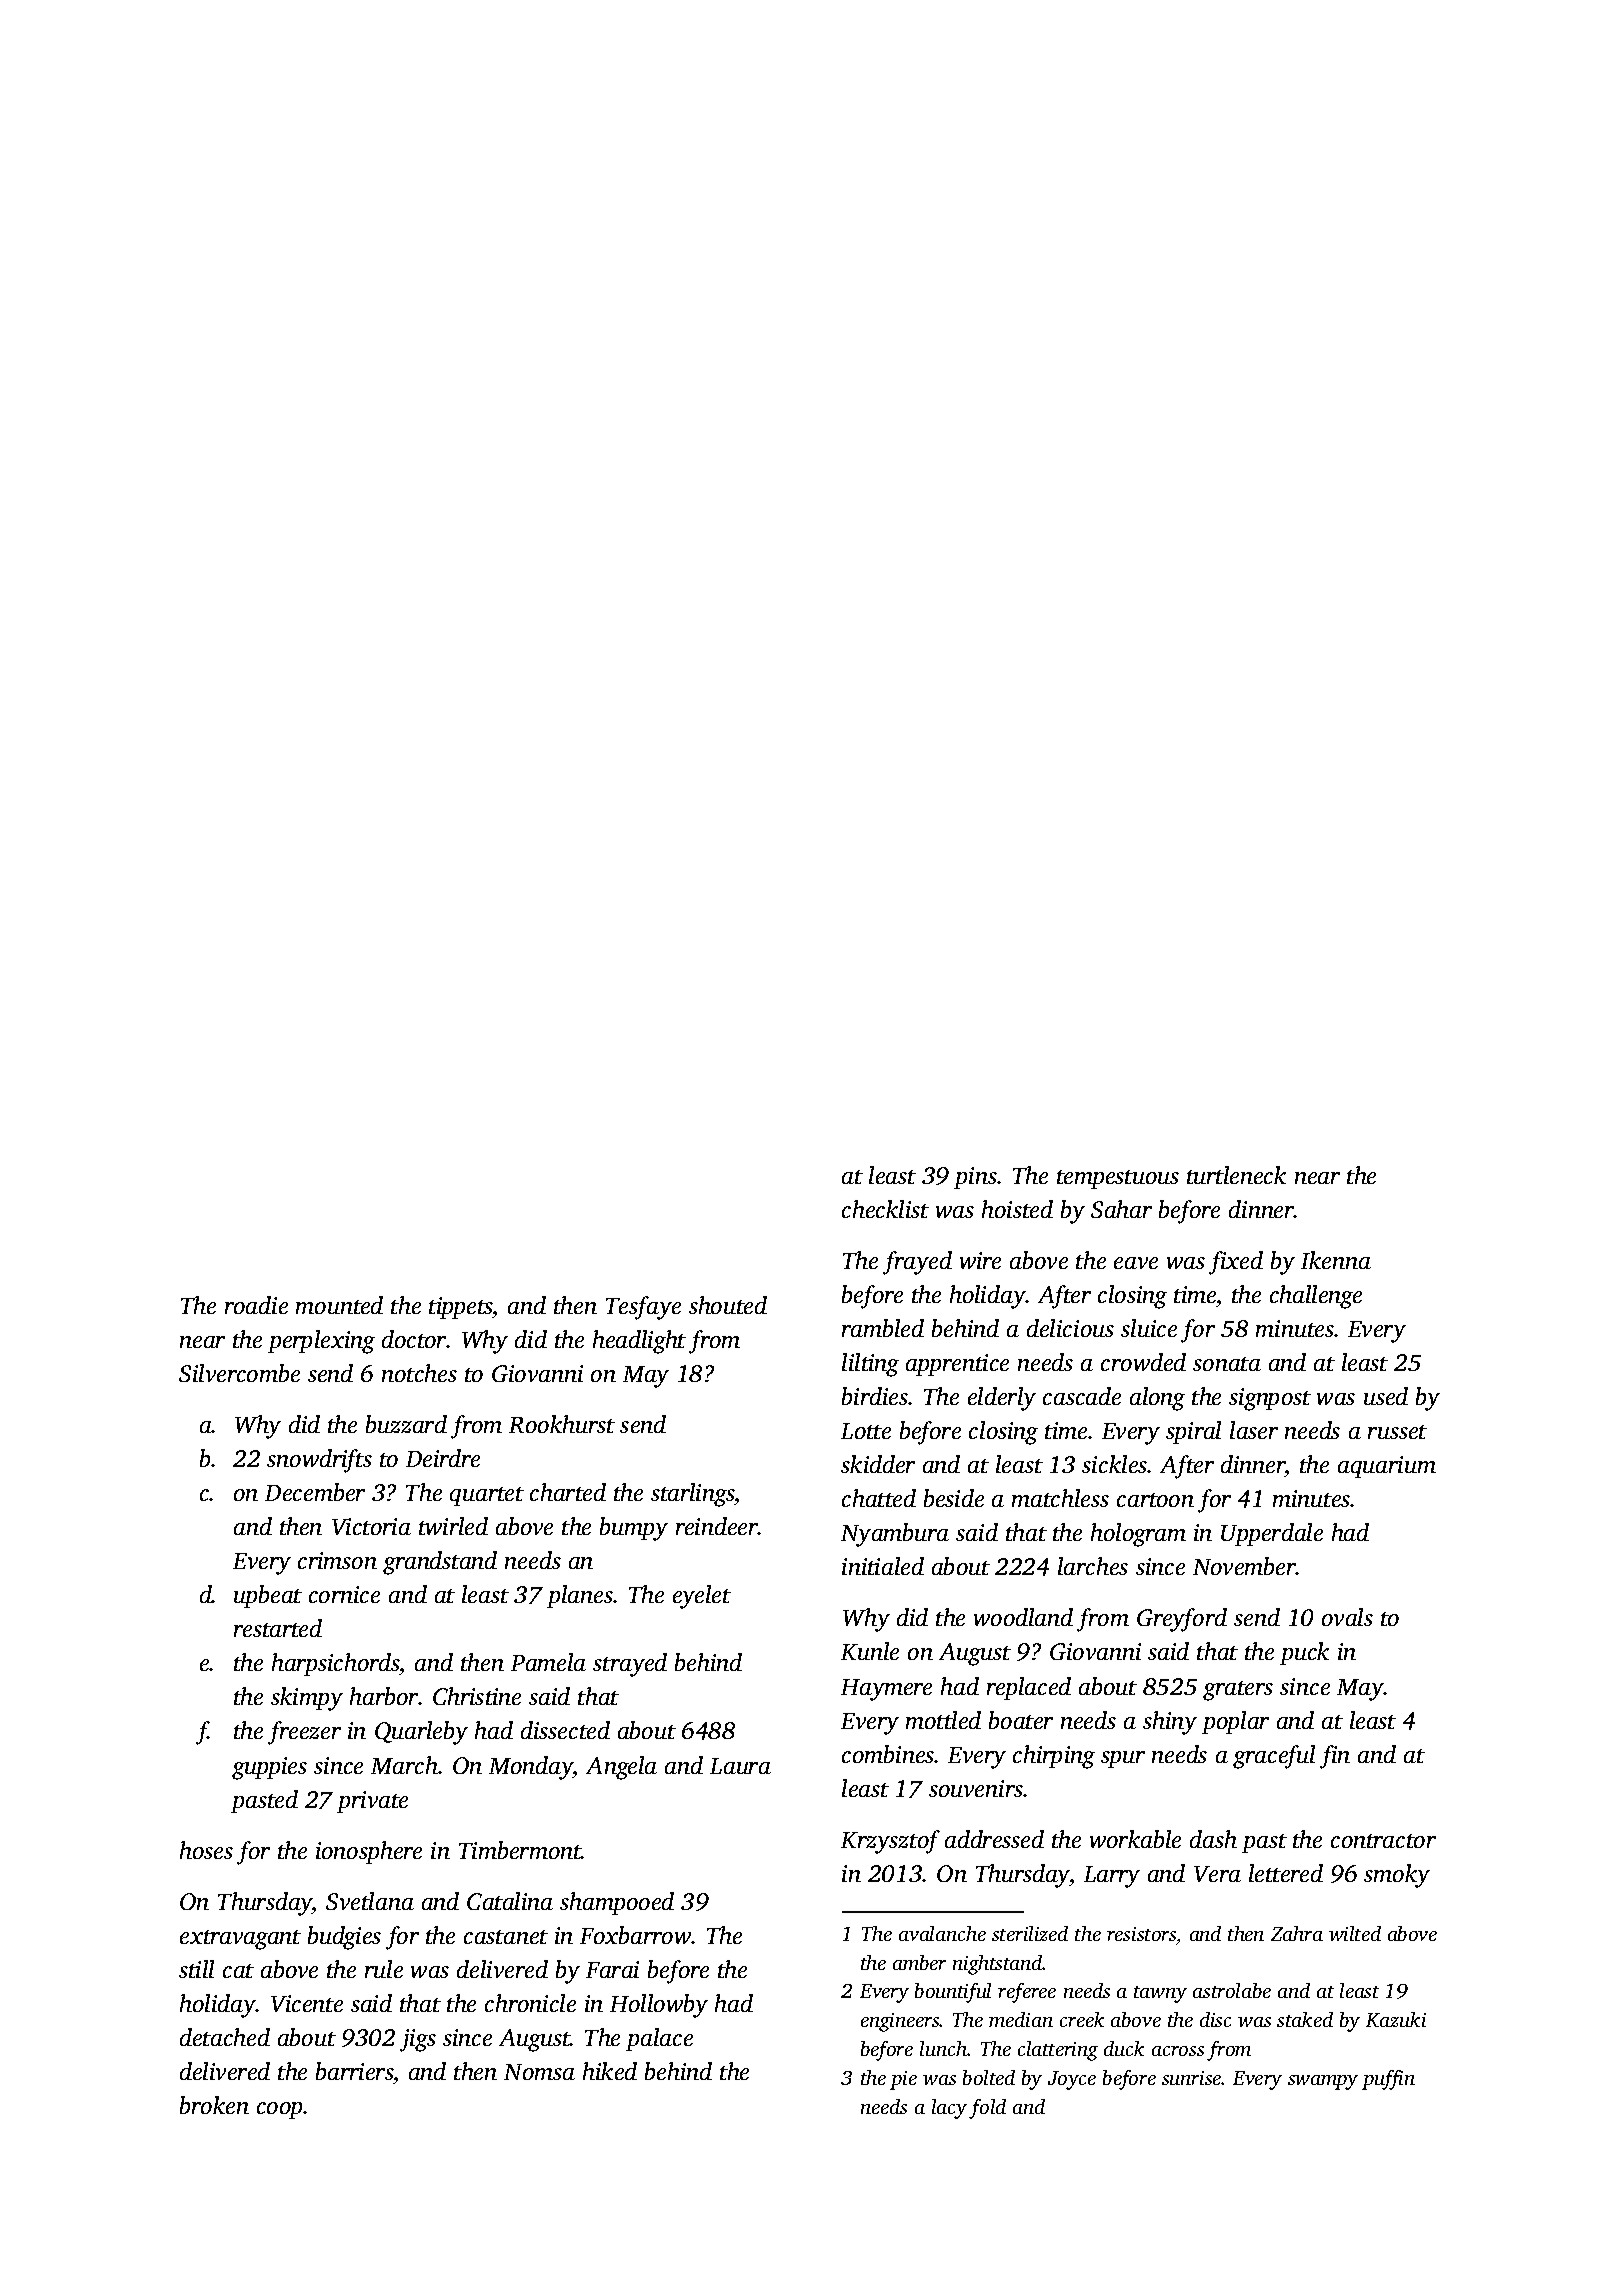 This screenshot has width=1620, height=2292. Describe the element at coordinates (1244, 1566) in the screenshot. I see `November` at that location.
